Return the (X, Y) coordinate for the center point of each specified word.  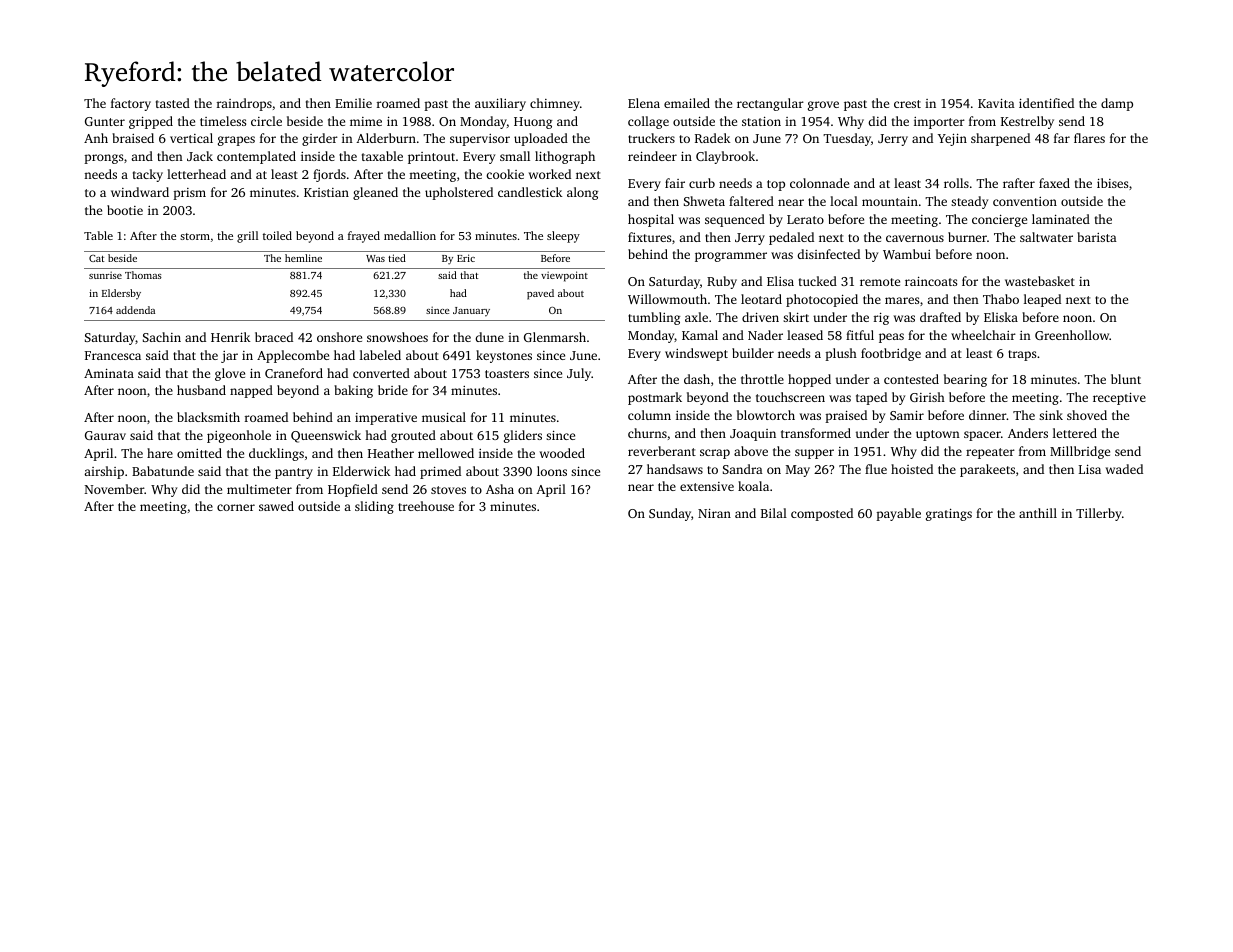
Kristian (326, 192)
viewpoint (564, 276)
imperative (386, 419)
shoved (1087, 415)
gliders (523, 436)
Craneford (294, 373)
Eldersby (121, 294)
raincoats (931, 281)
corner (236, 507)
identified (1046, 103)
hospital (651, 220)
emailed (687, 103)
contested (911, 379)
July (579, 374)
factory (131, 104)
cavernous (915, 238)
